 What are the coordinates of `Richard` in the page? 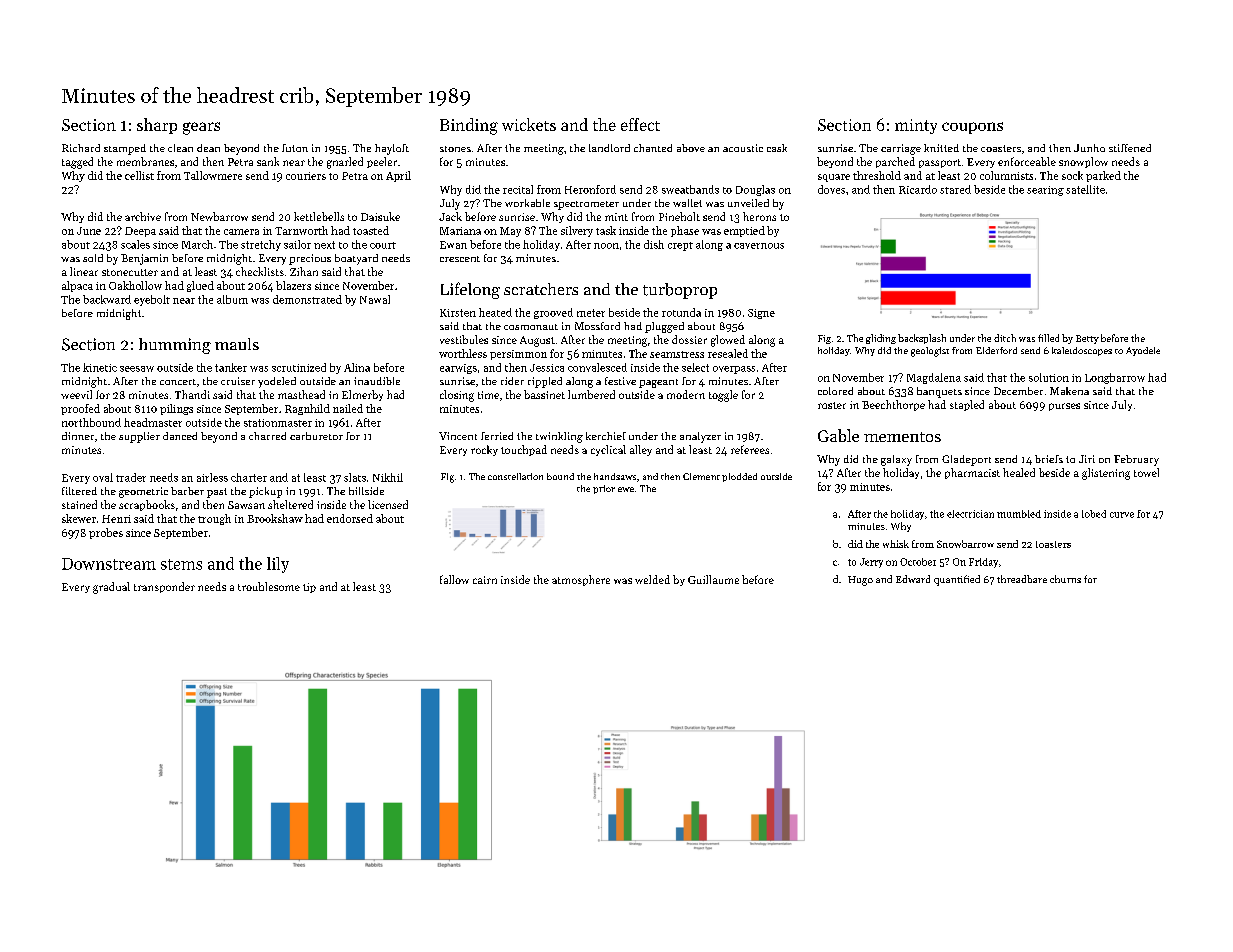 It's located at (81, 148).
